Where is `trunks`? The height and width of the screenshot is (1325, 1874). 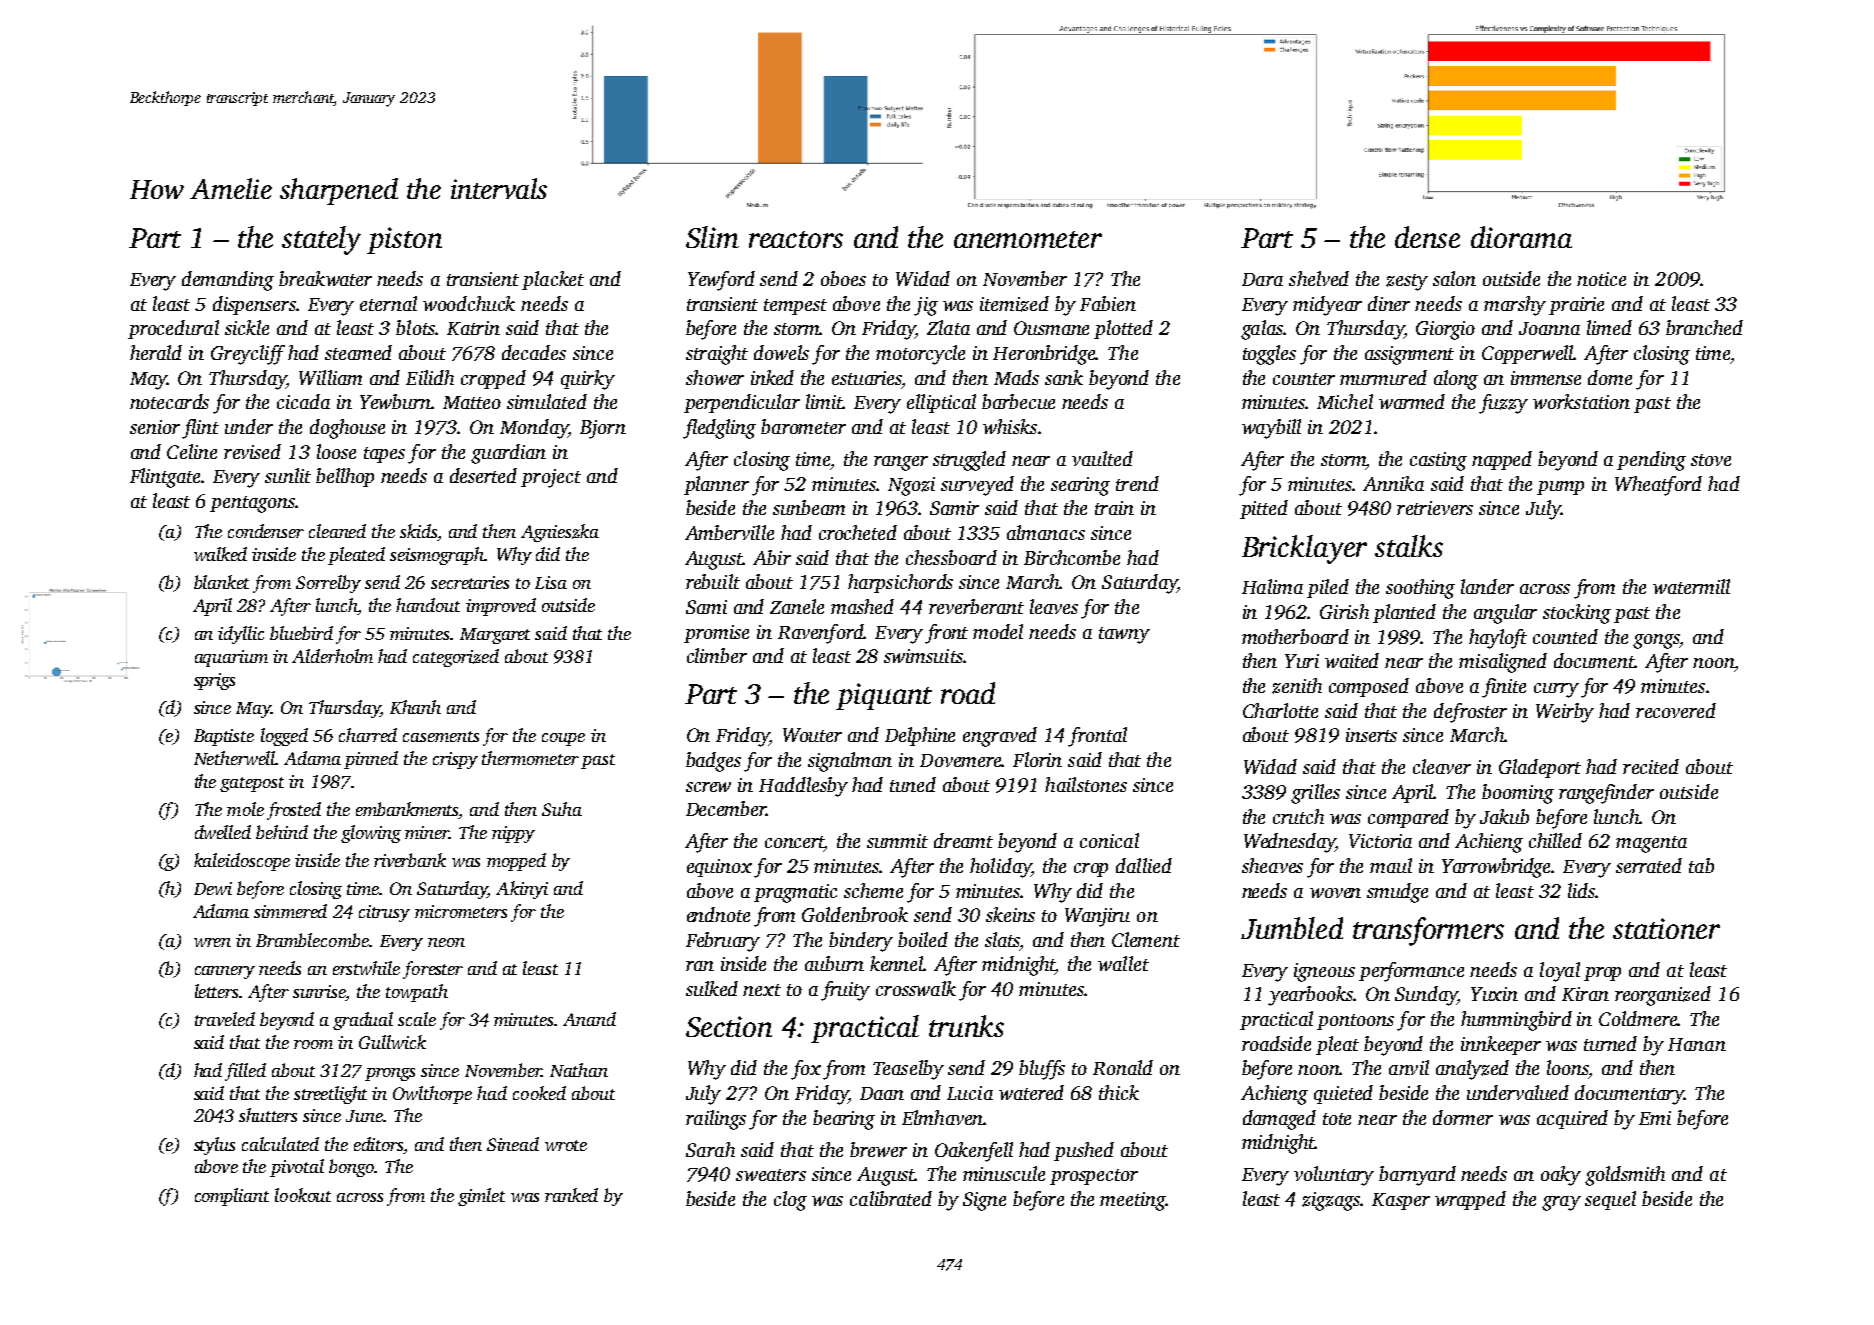 trunks is located at coordinates (966, 1026).
